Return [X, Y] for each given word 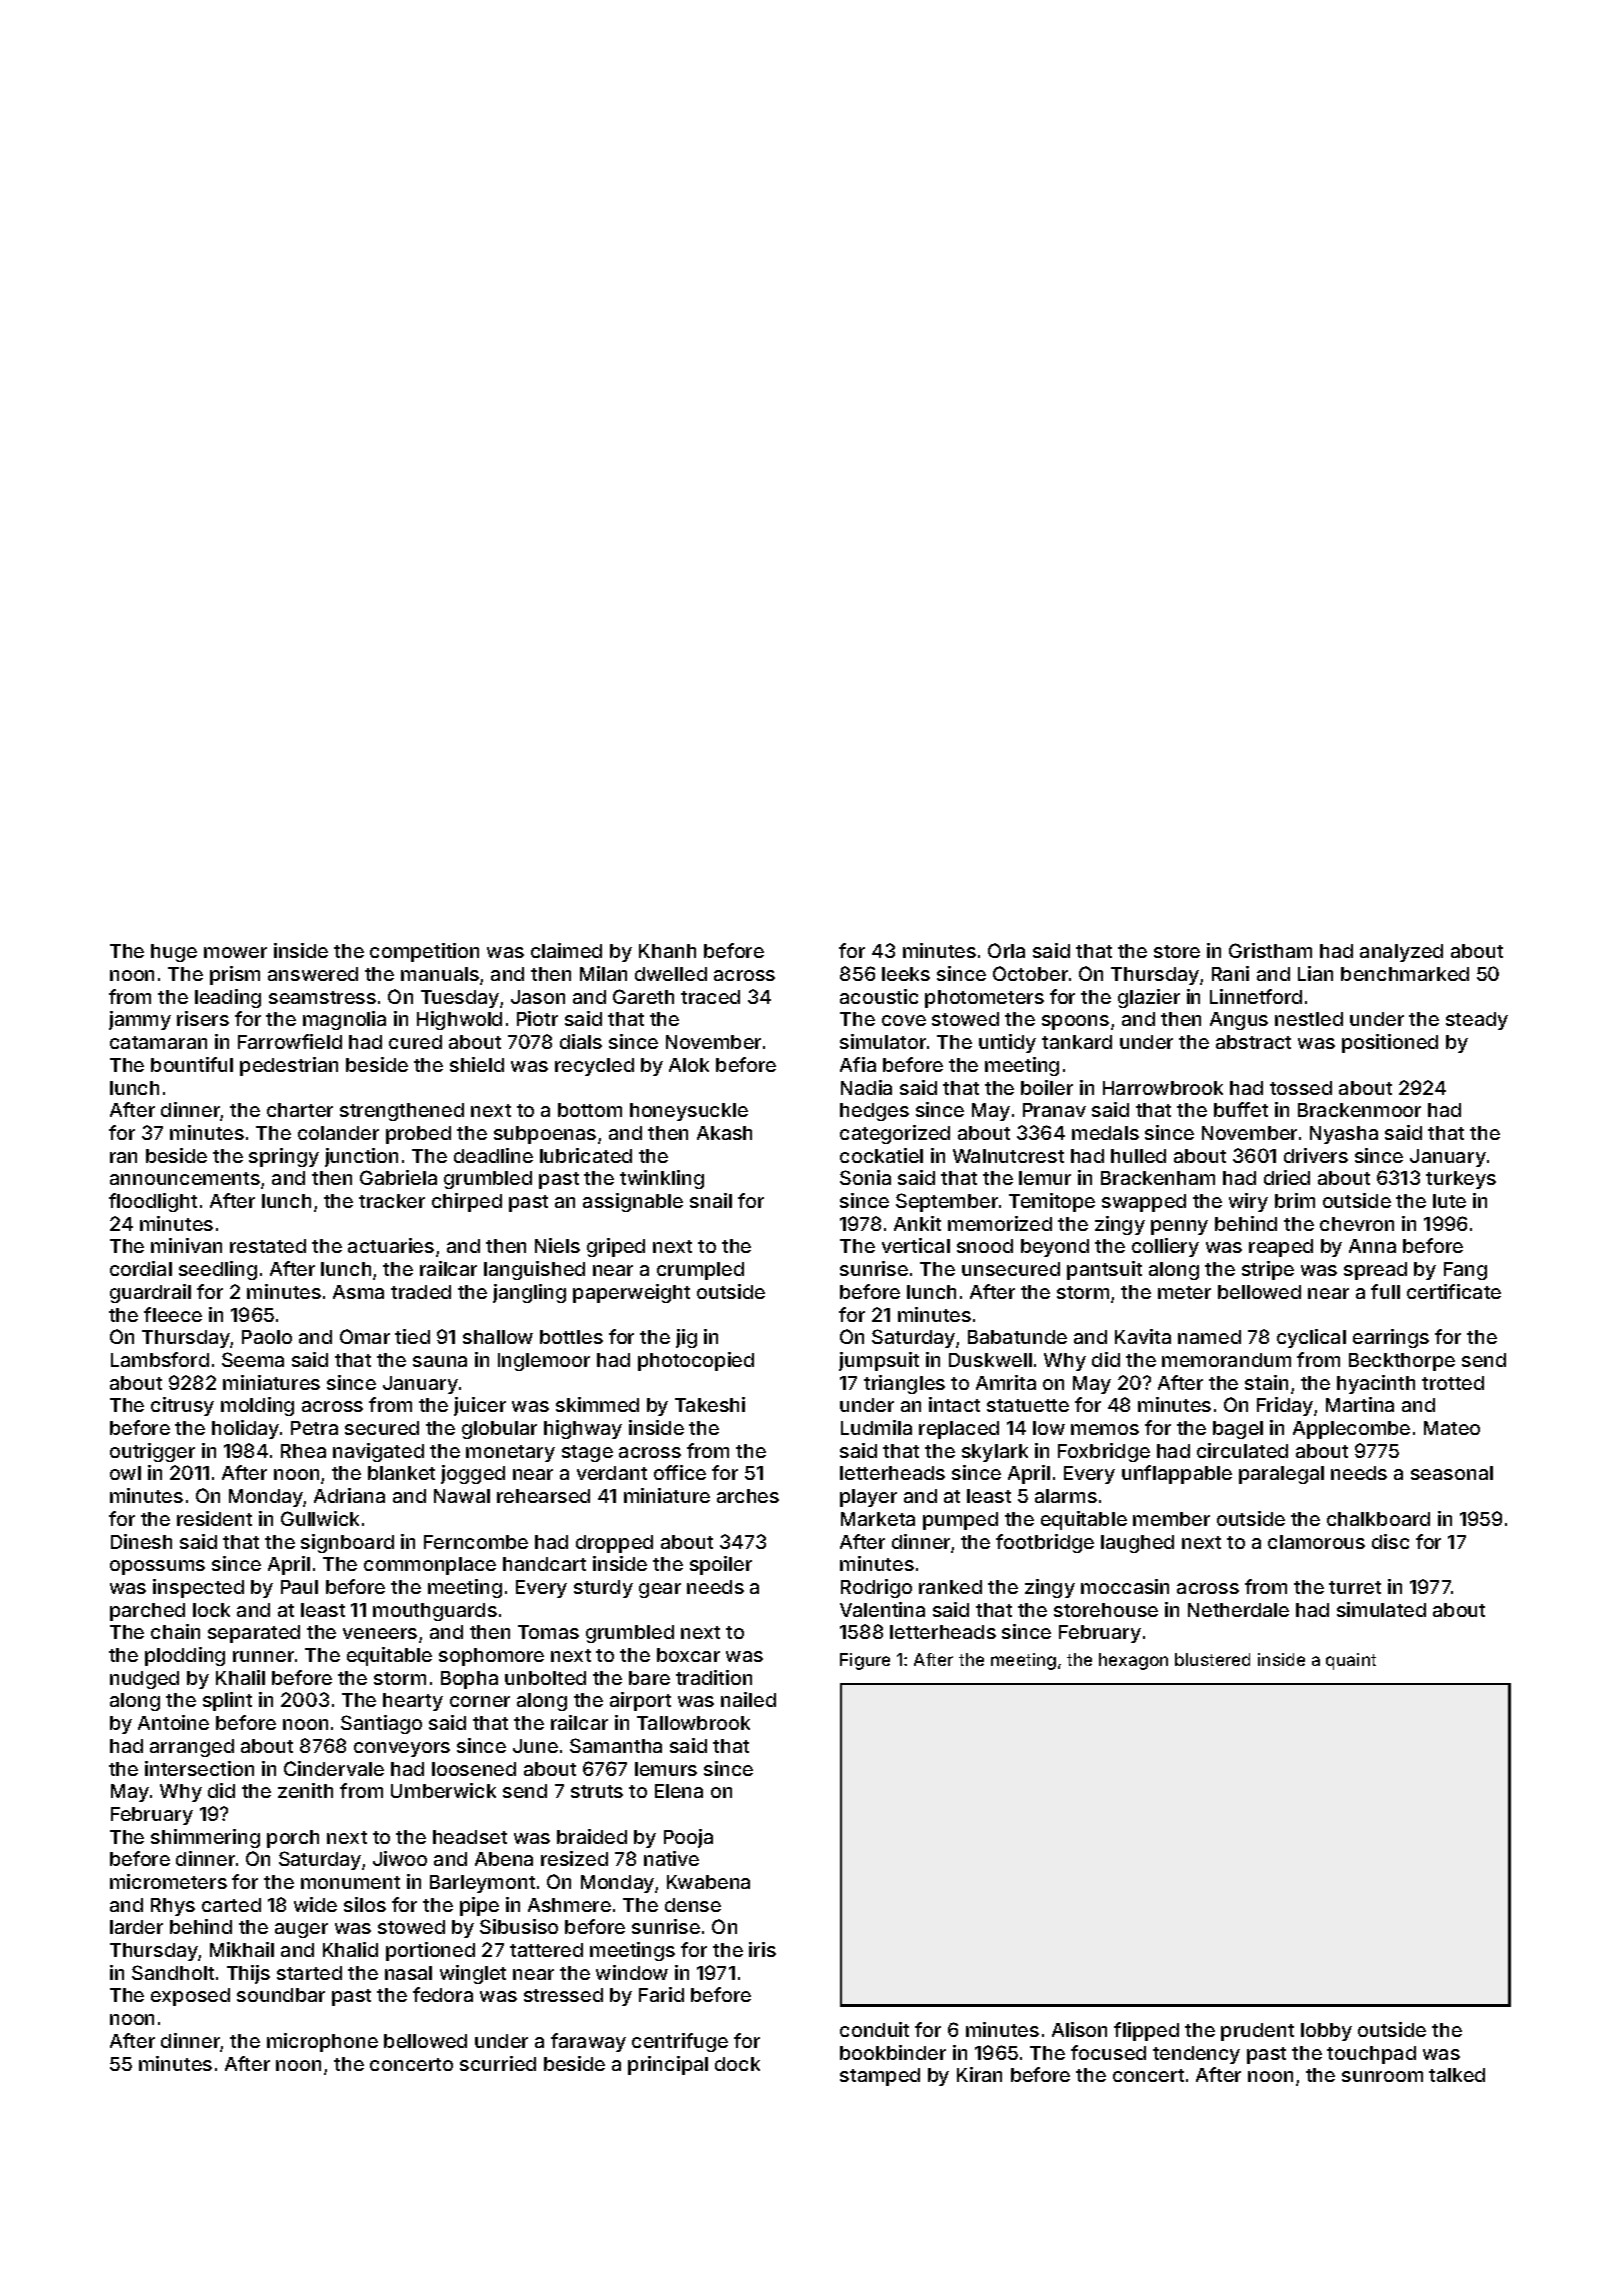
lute [1449, 1201]
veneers [380, 1633]
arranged [192, 1748]
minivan [186, 1245]
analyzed [1401, 953]
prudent [1257, 2032]
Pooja [688, 1838]
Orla [1006, 950]
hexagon [1133, 1661]
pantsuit [1104, 1270]
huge [174, 953]
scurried [498, 2063]
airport [640, 1701]
